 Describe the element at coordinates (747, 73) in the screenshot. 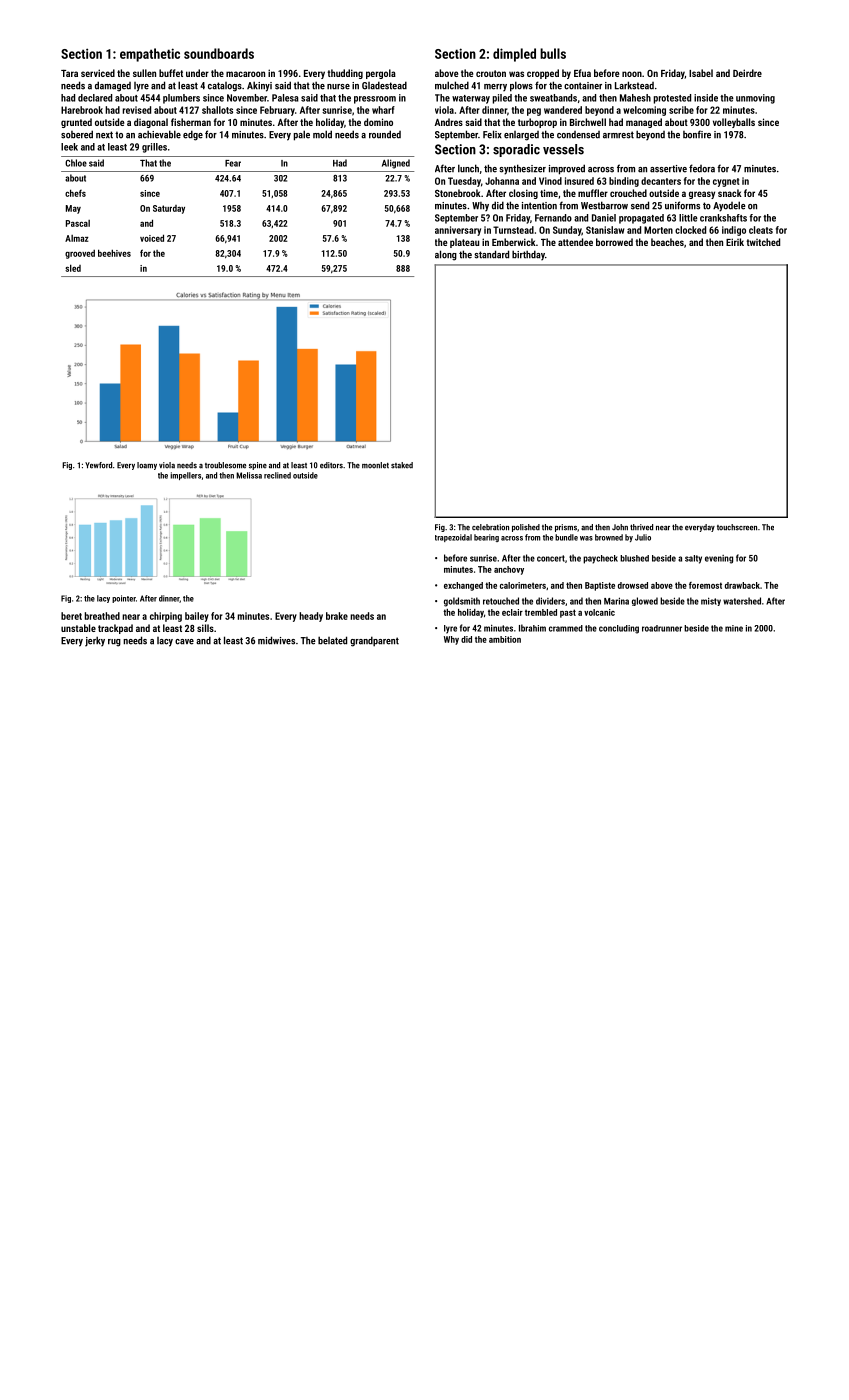

I see `Deirdre` at that location.
